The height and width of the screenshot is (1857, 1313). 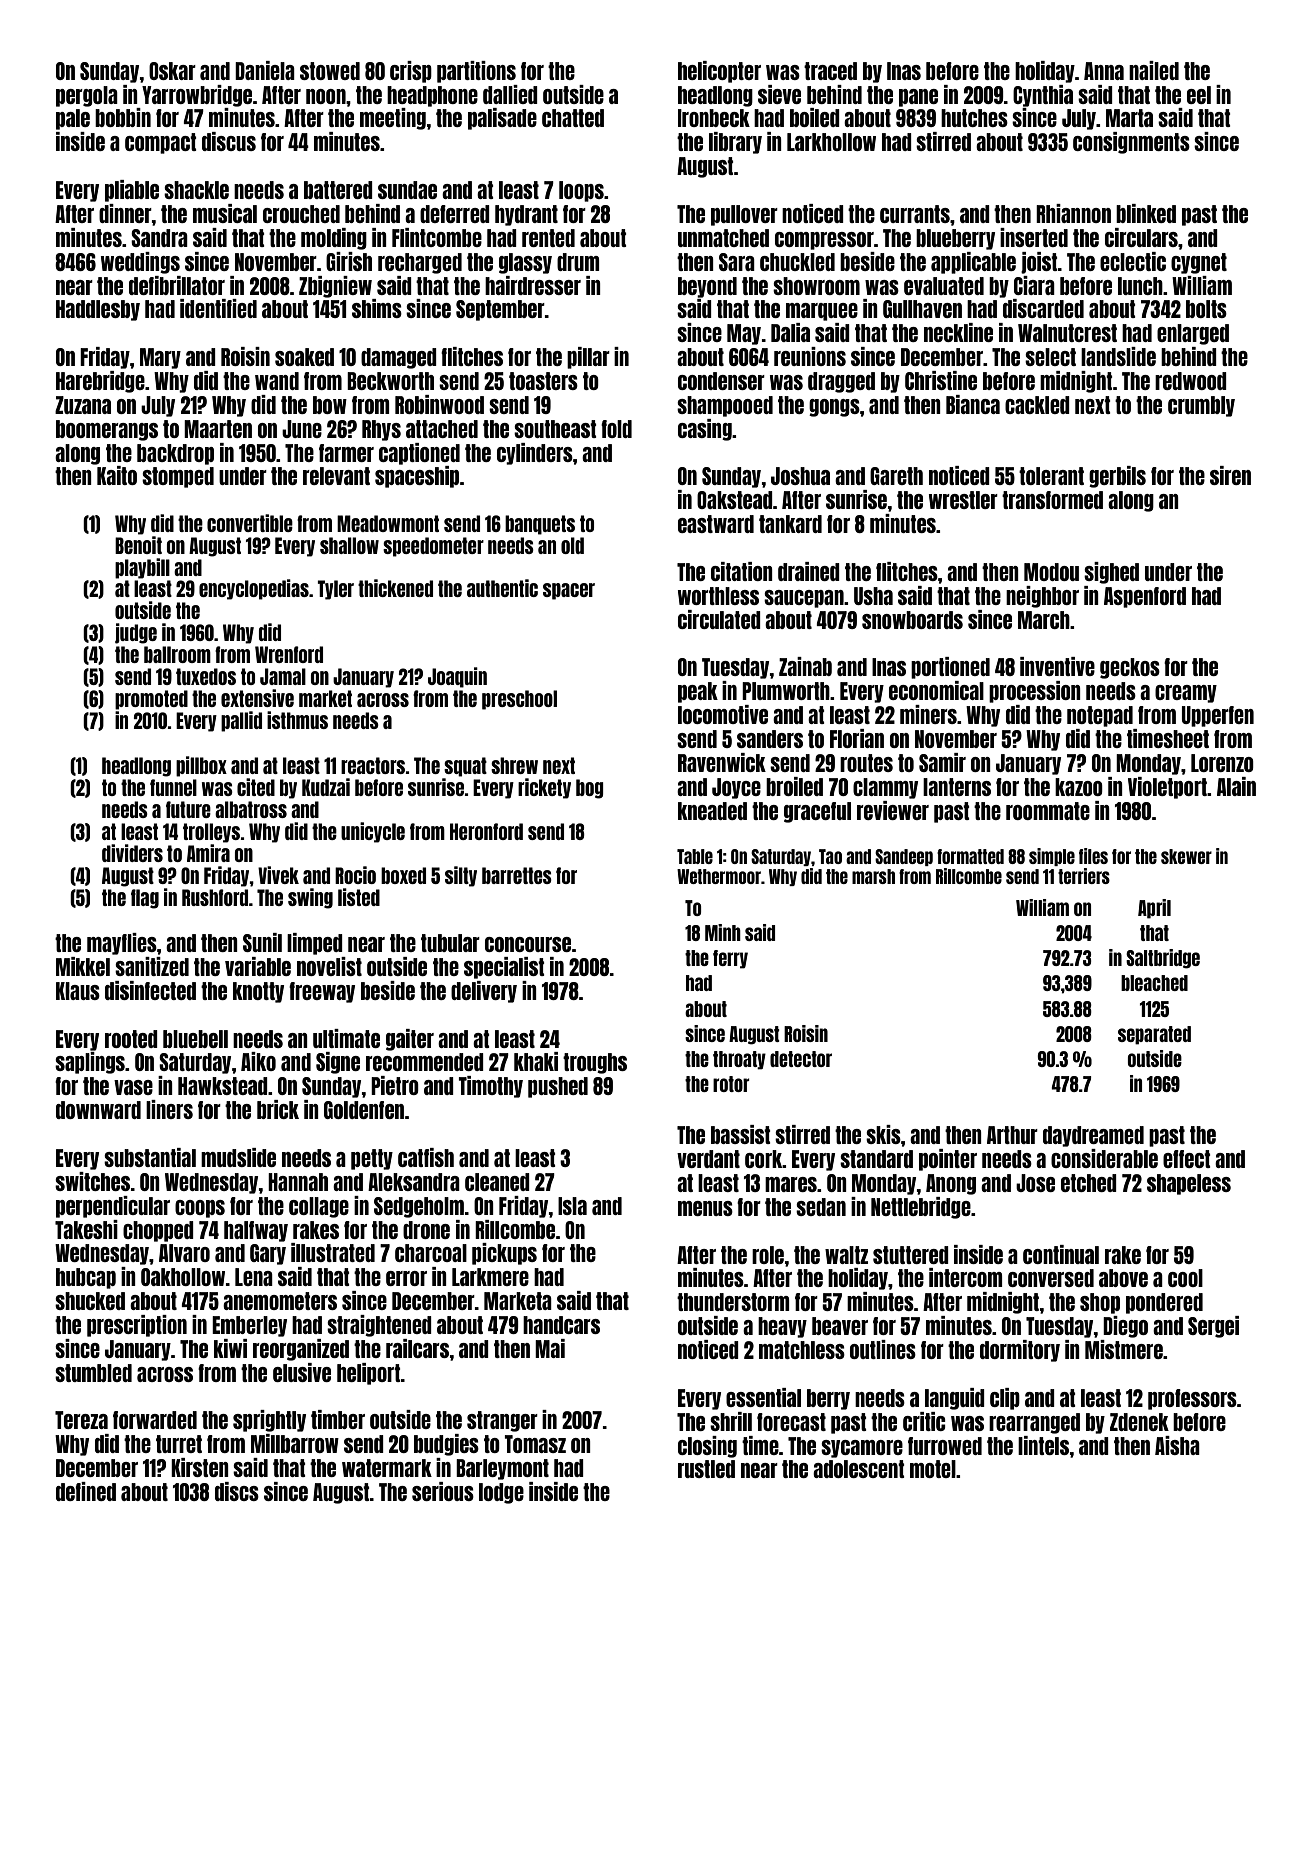 I want to click on dividers, so click(x=132, y=853).
